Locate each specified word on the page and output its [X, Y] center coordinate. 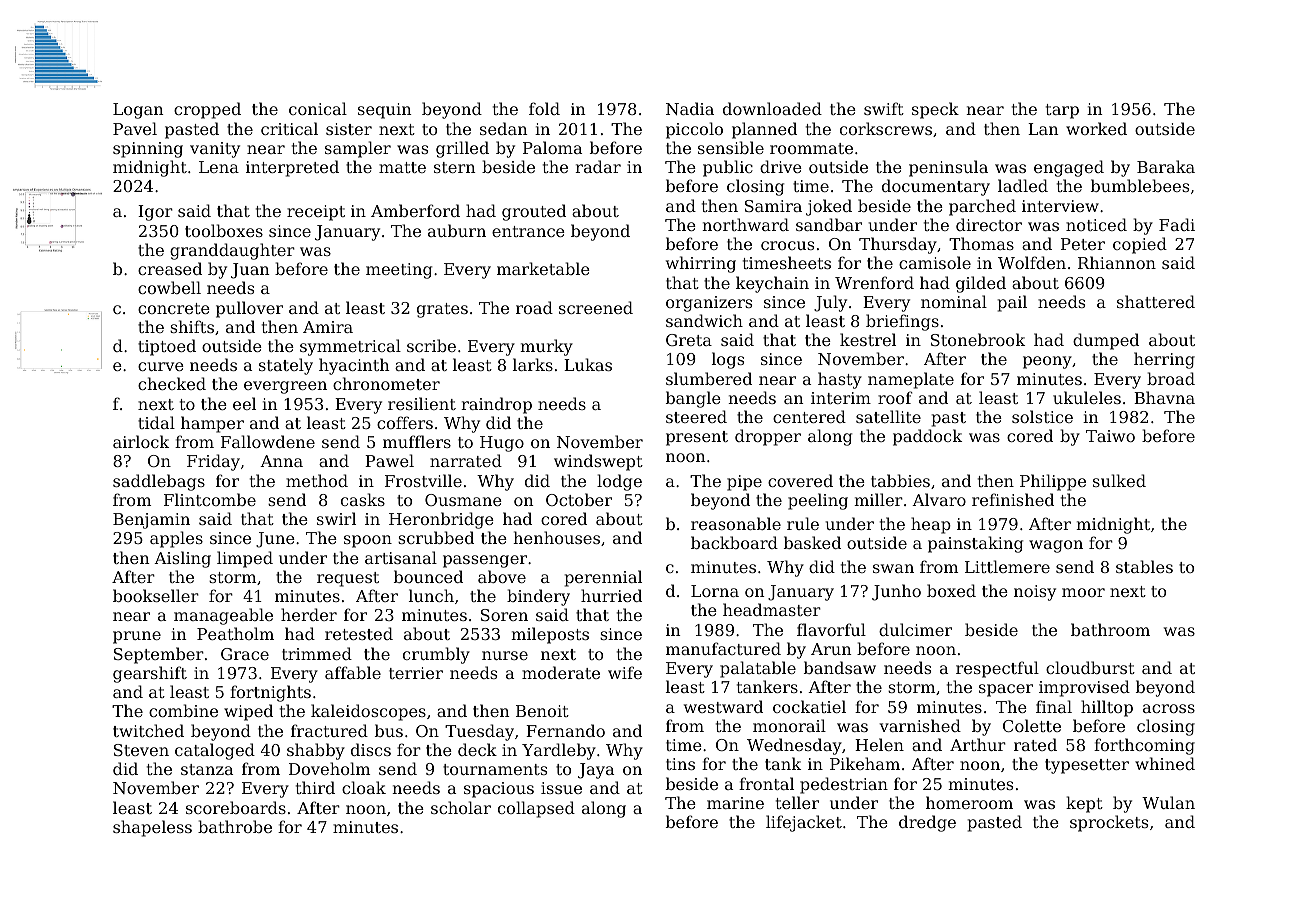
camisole [935, 262]
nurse [505, 655]
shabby [316, 751]
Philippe [1053, 482]
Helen [879, 744]
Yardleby [559, 751]
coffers [405, 422]
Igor [155, 213]
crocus [787, 245]
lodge [619, 482]
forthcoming [1144, 746]
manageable [223, 616]
